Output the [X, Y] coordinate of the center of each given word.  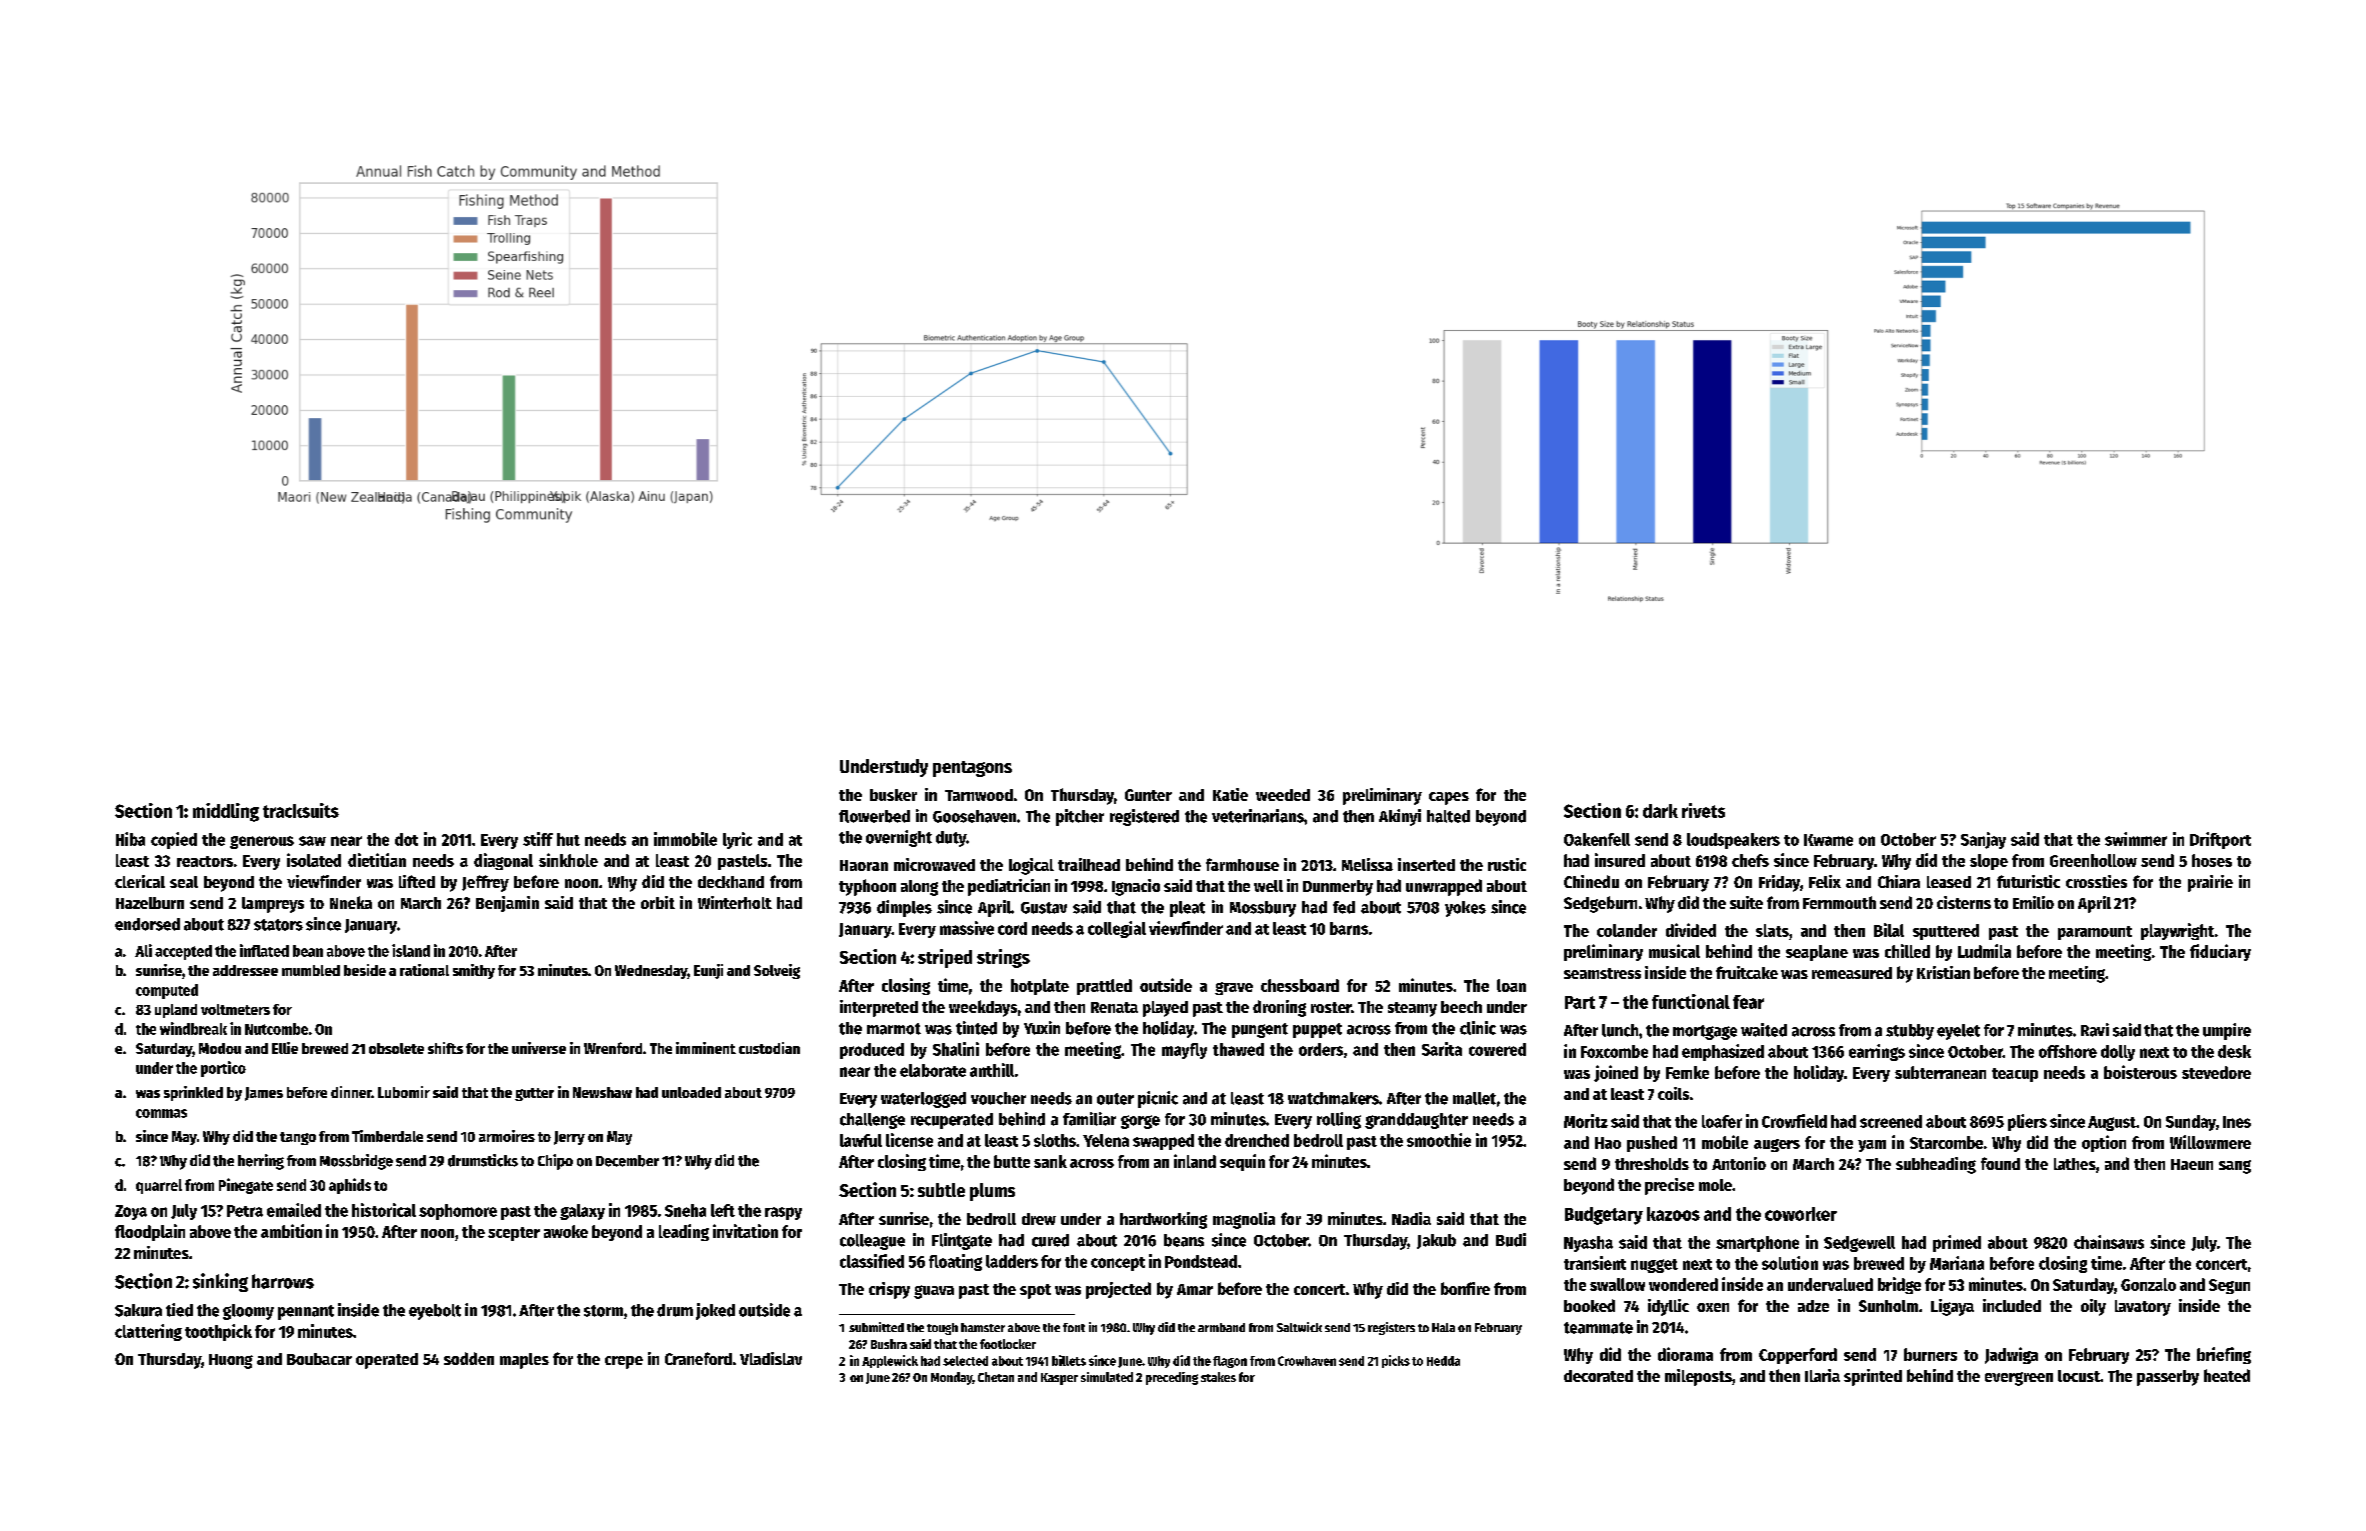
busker [893, 795]
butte [1012, 1161]
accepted [183, 952]
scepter [514, 1234]
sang [2235, 1167]
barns [1349, 928]
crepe [624, 1362]
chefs [1750, 860]
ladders [1012, 1261]
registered [1144, 817]
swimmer [2136, 839]
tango [298, 1138]
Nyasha [1588, 1244]
